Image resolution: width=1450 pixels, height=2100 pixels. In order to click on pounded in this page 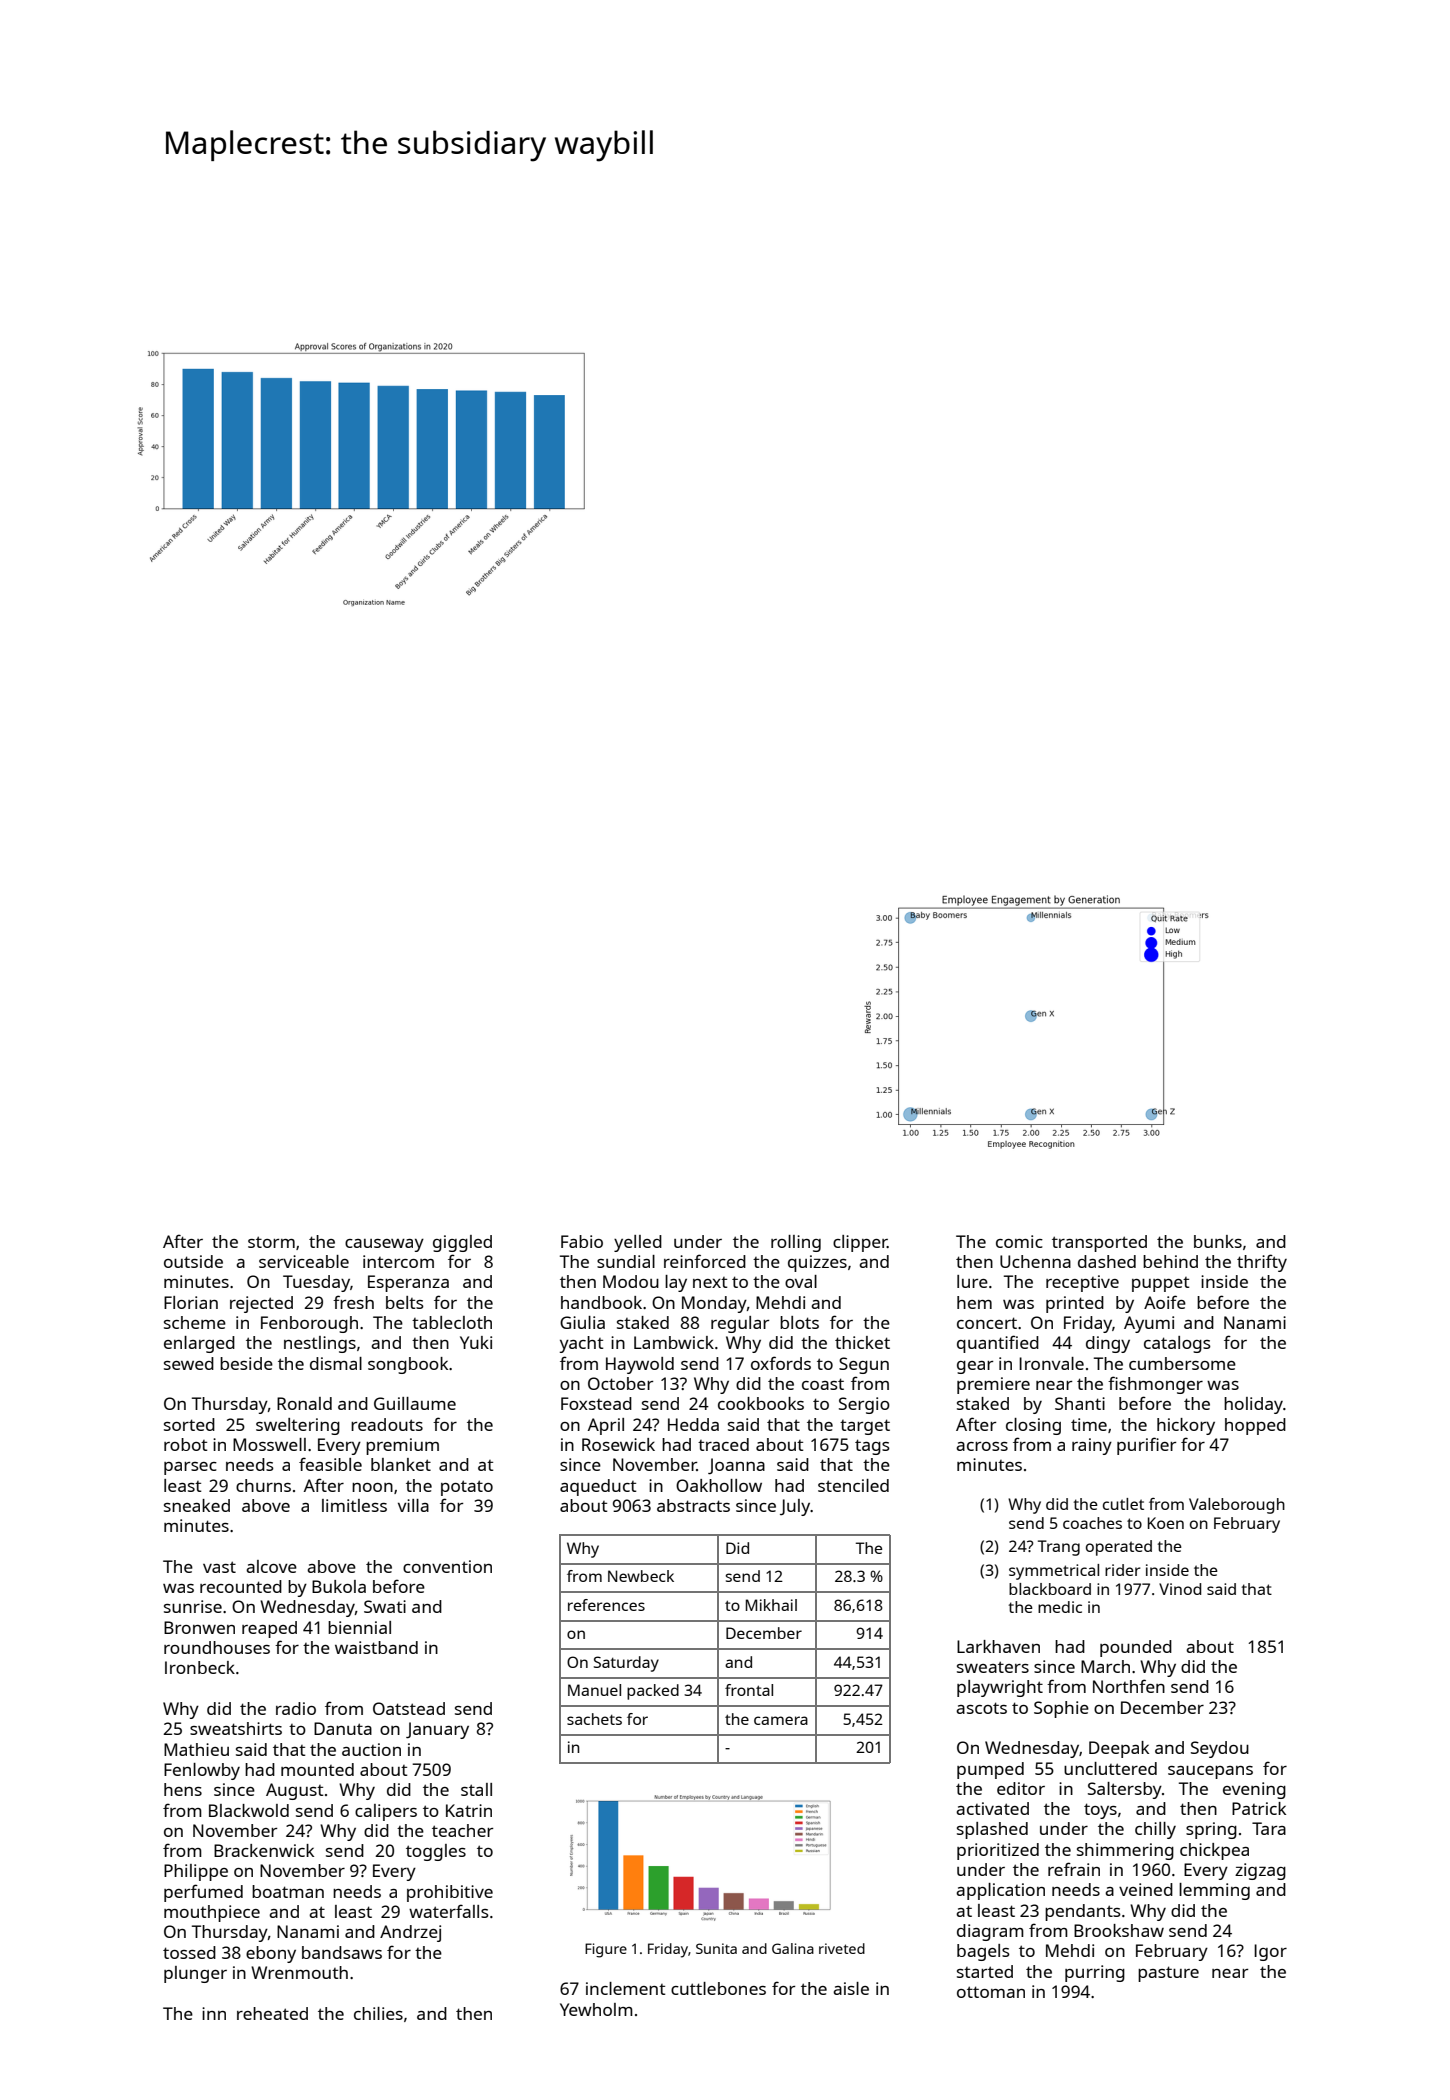, I will do `click(1136, 1648)`.
